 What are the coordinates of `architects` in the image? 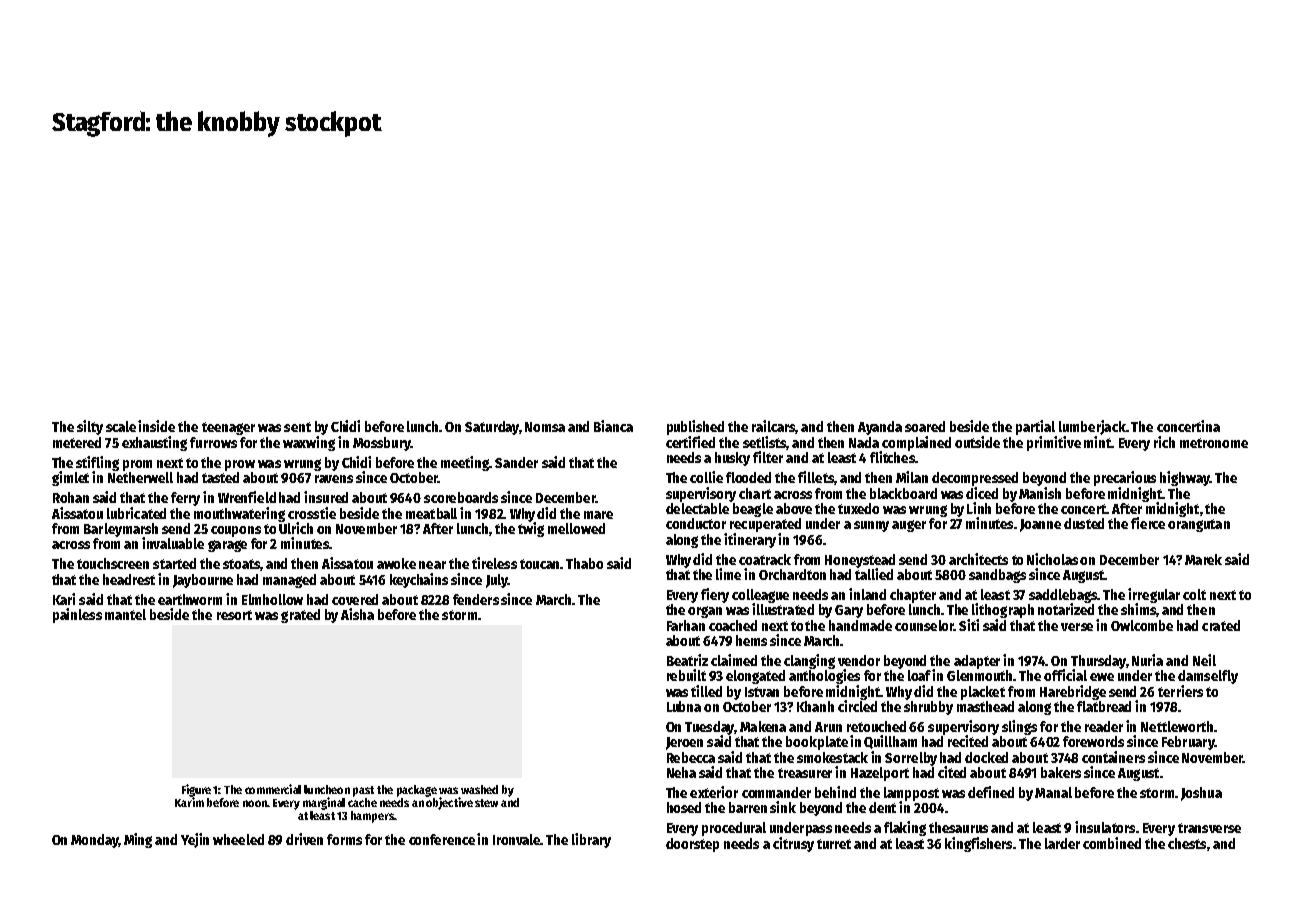 It's located at (978, 559).
